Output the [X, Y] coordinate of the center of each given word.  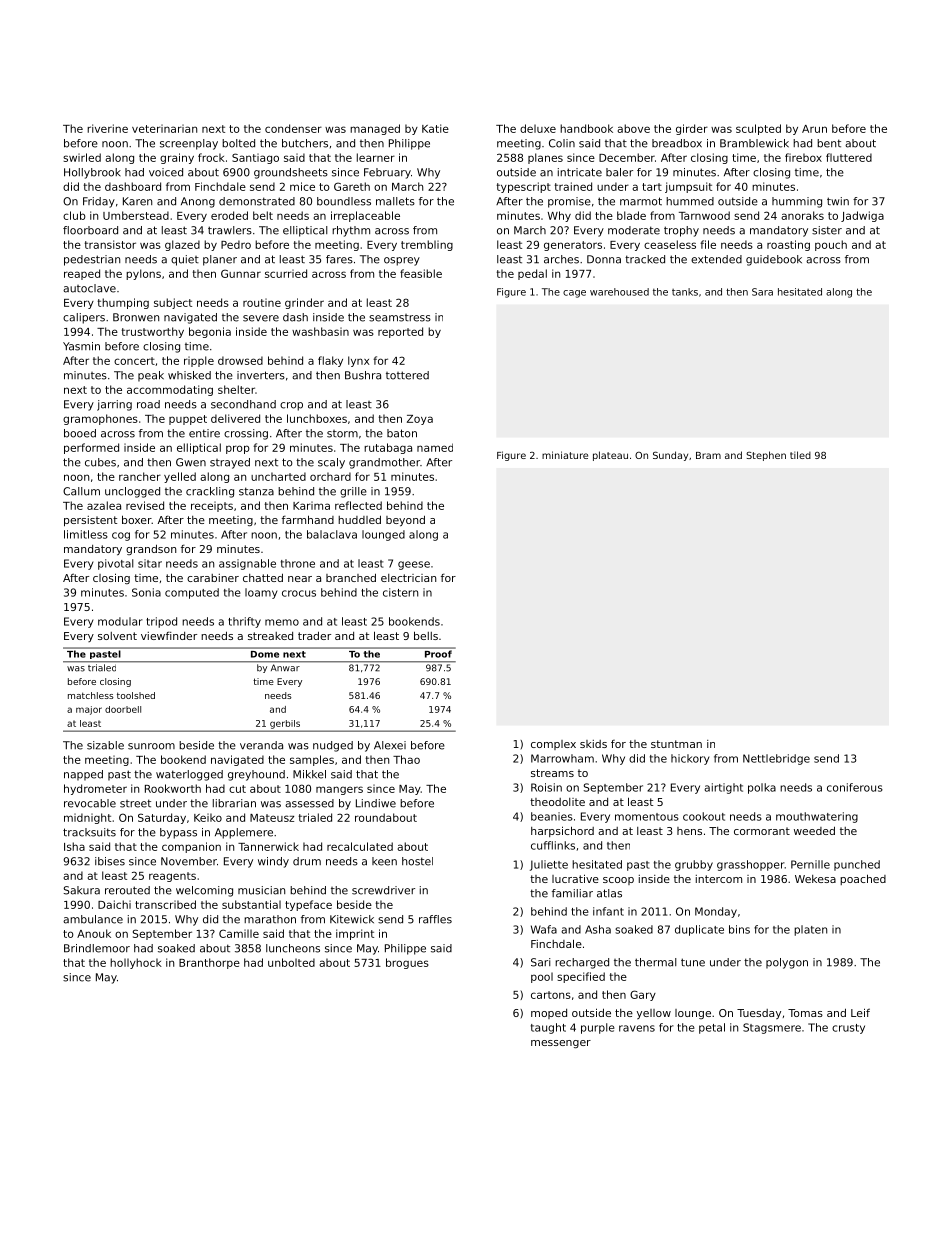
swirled [82, 157]
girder [692, 129]
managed [375, 129]
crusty [848, 1029]
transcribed [165, 904]
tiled [800, 455]
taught [548, 1028]
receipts [212, 506]
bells [426, 635]
